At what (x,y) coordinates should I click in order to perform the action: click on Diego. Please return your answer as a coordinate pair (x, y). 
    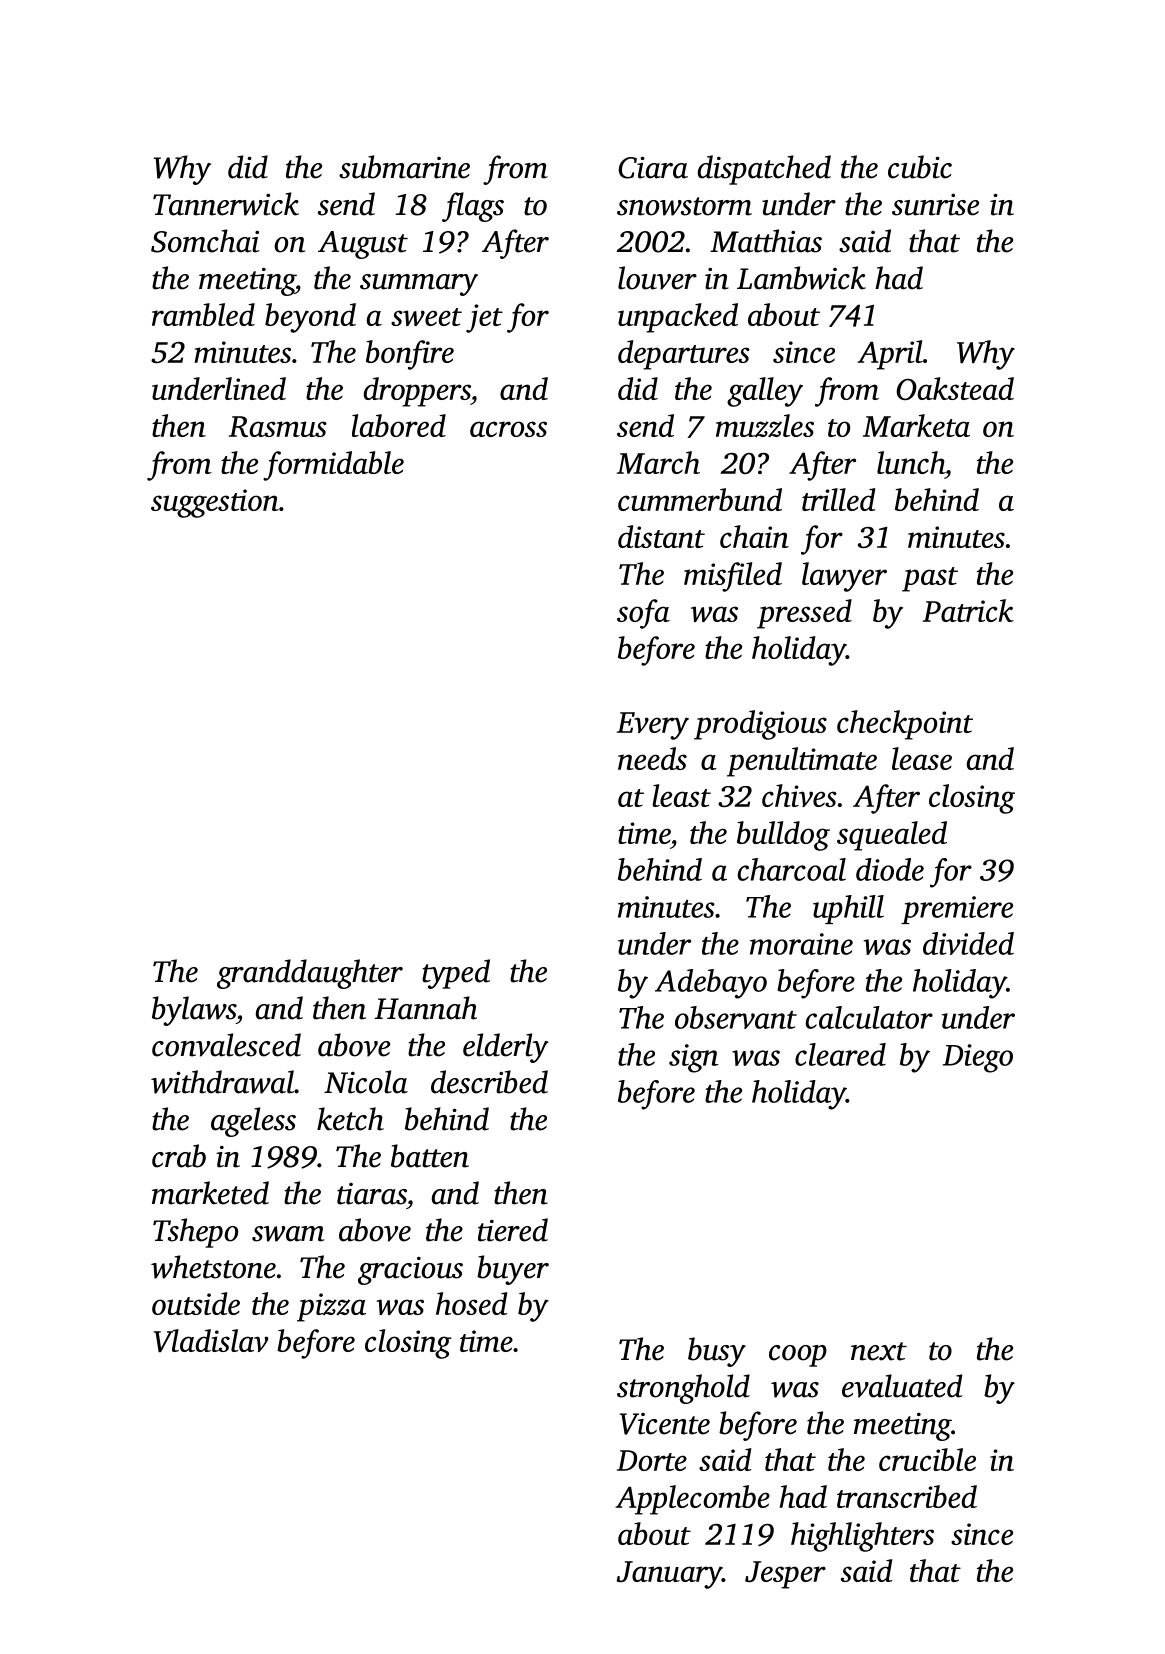
    Looking at the image, I should click on (978, 1058).
